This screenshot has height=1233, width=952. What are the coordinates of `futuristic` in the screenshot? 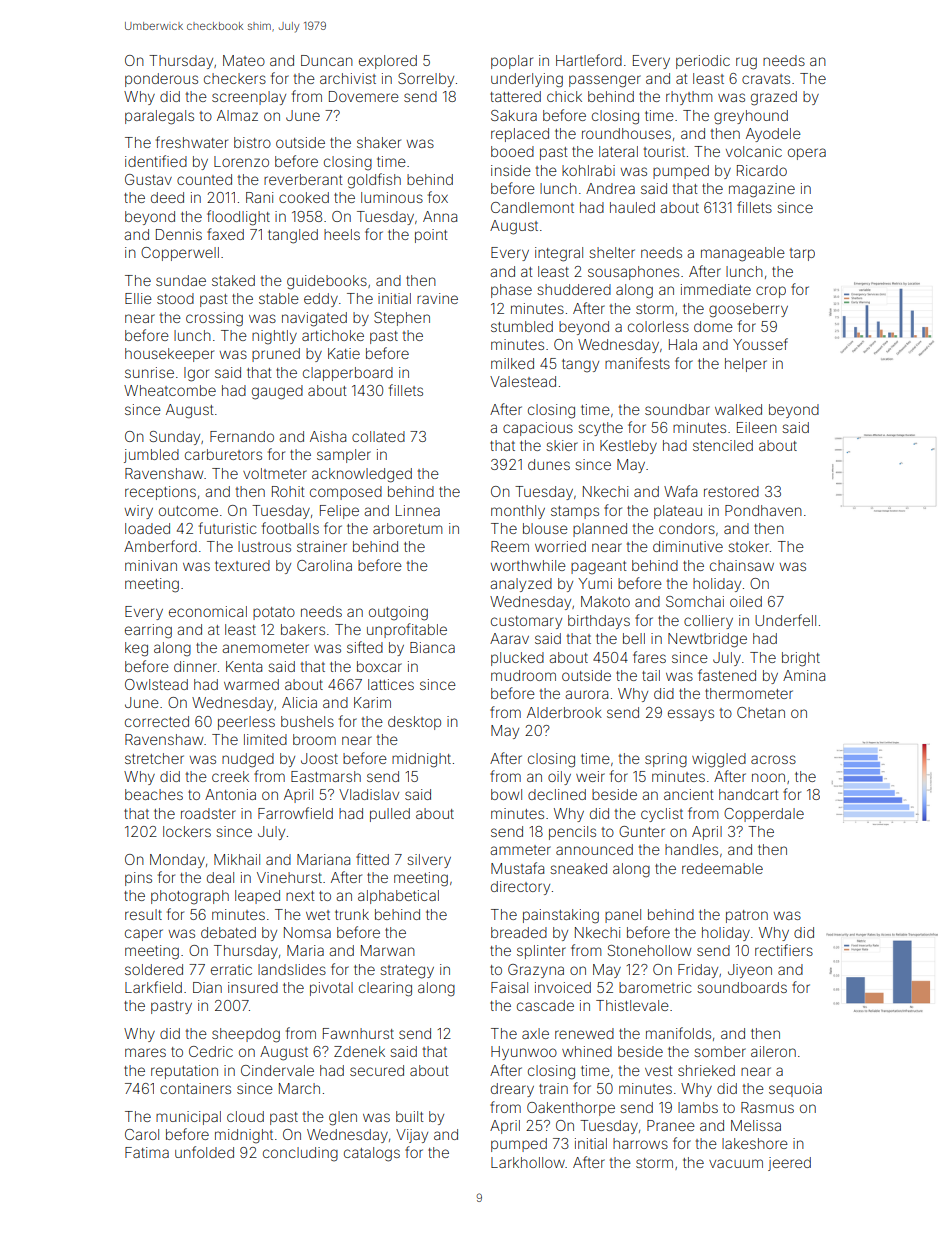 It's located at (228, 528).
